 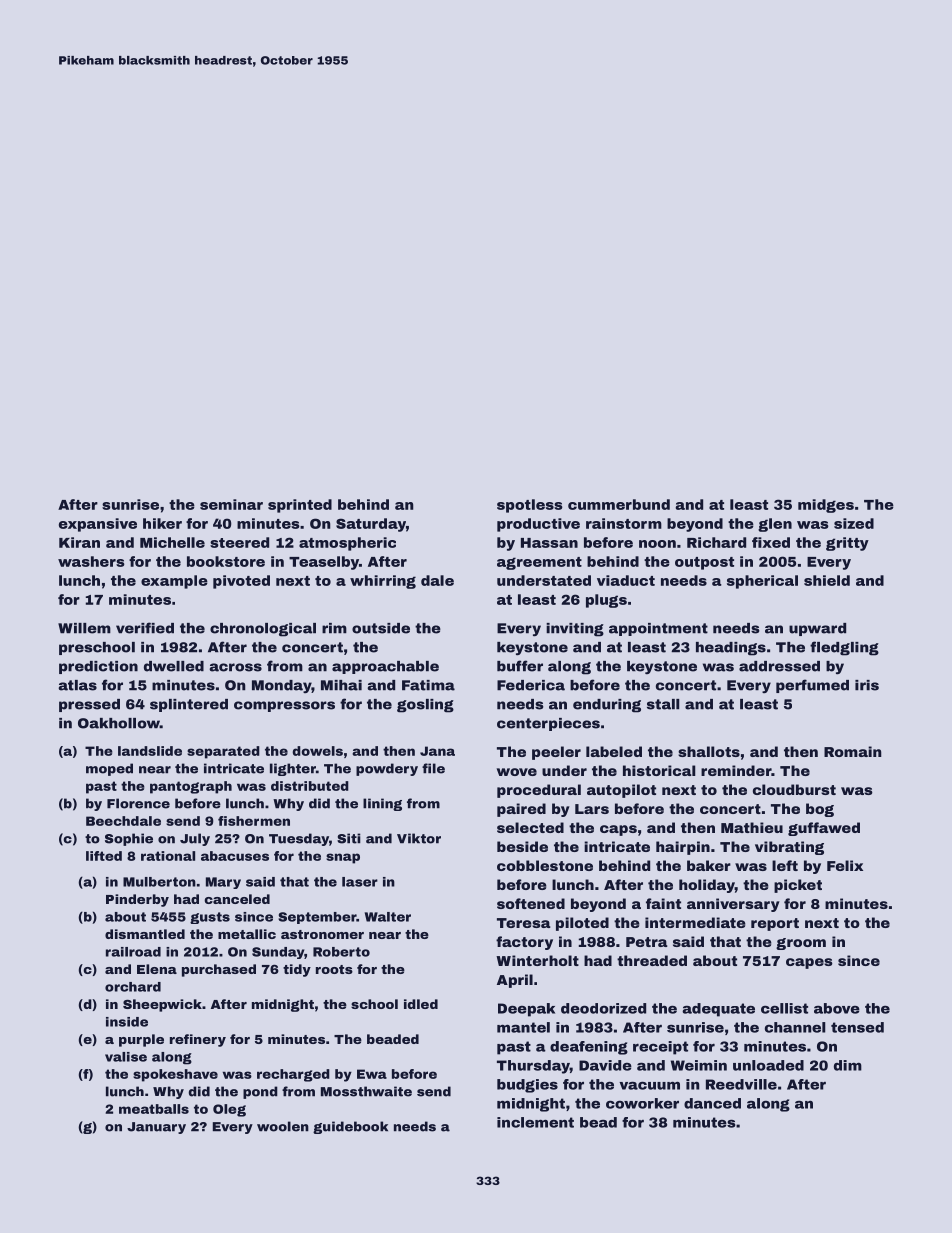 I want to click on picket, so click(x=798, y=886).
